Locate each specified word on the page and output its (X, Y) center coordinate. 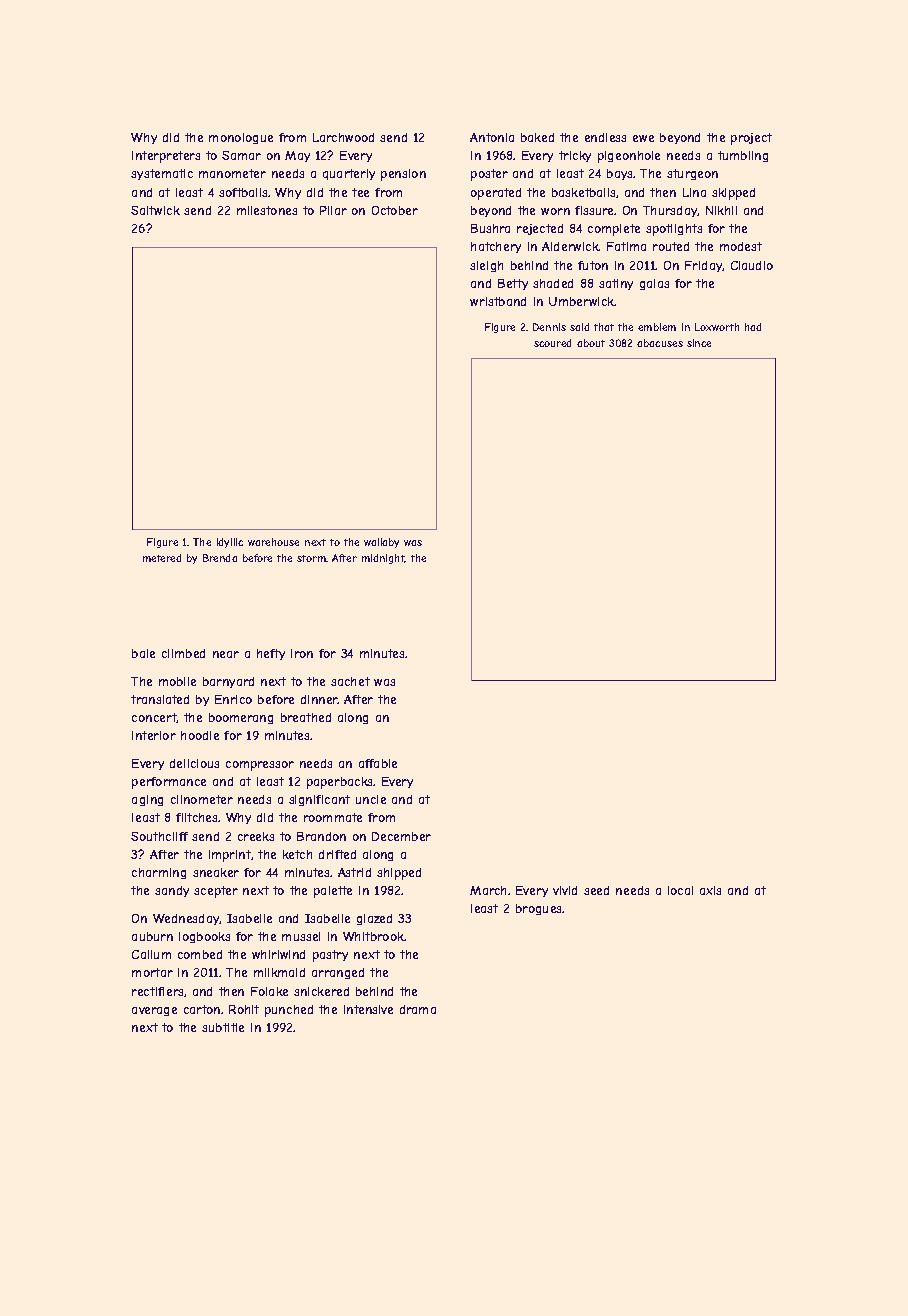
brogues (539, 909)
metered (162, 558)
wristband (498, 301)
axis (710, 890)
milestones (267, 210)
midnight (383, 559)
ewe (643, 138)
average (154, 1011)
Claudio (752, 265)
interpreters (166, 157)
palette (333, 892)
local (680, 890)
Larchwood (343, 137)
